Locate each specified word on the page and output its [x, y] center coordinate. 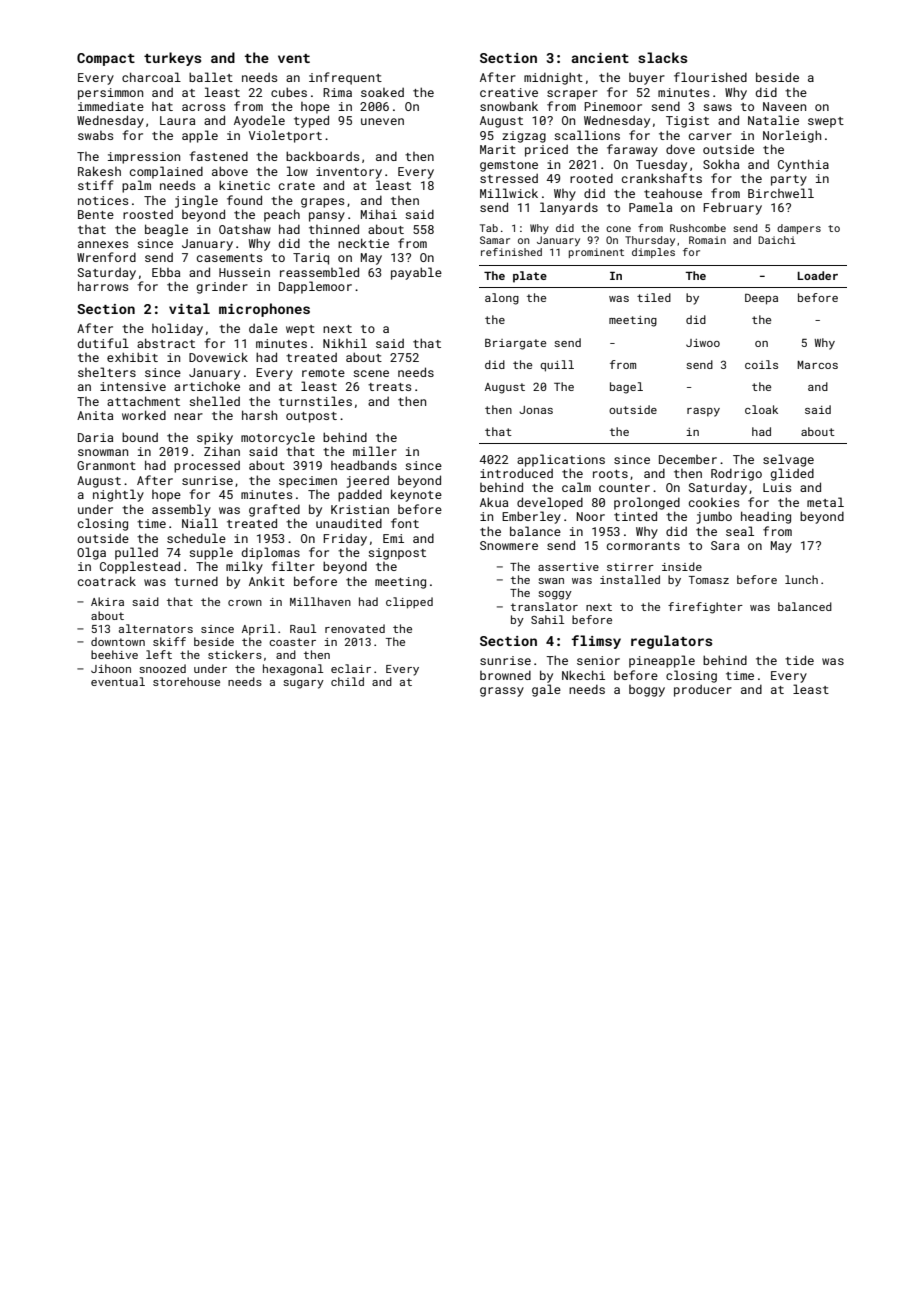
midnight [553, 78]
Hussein [244, 272]
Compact [106, 59]
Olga [91, 553]
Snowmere [509, 545]
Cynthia [803, 165]
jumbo [714, 517]
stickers [235, 654]
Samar [495, 240]
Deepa [761, 299]
